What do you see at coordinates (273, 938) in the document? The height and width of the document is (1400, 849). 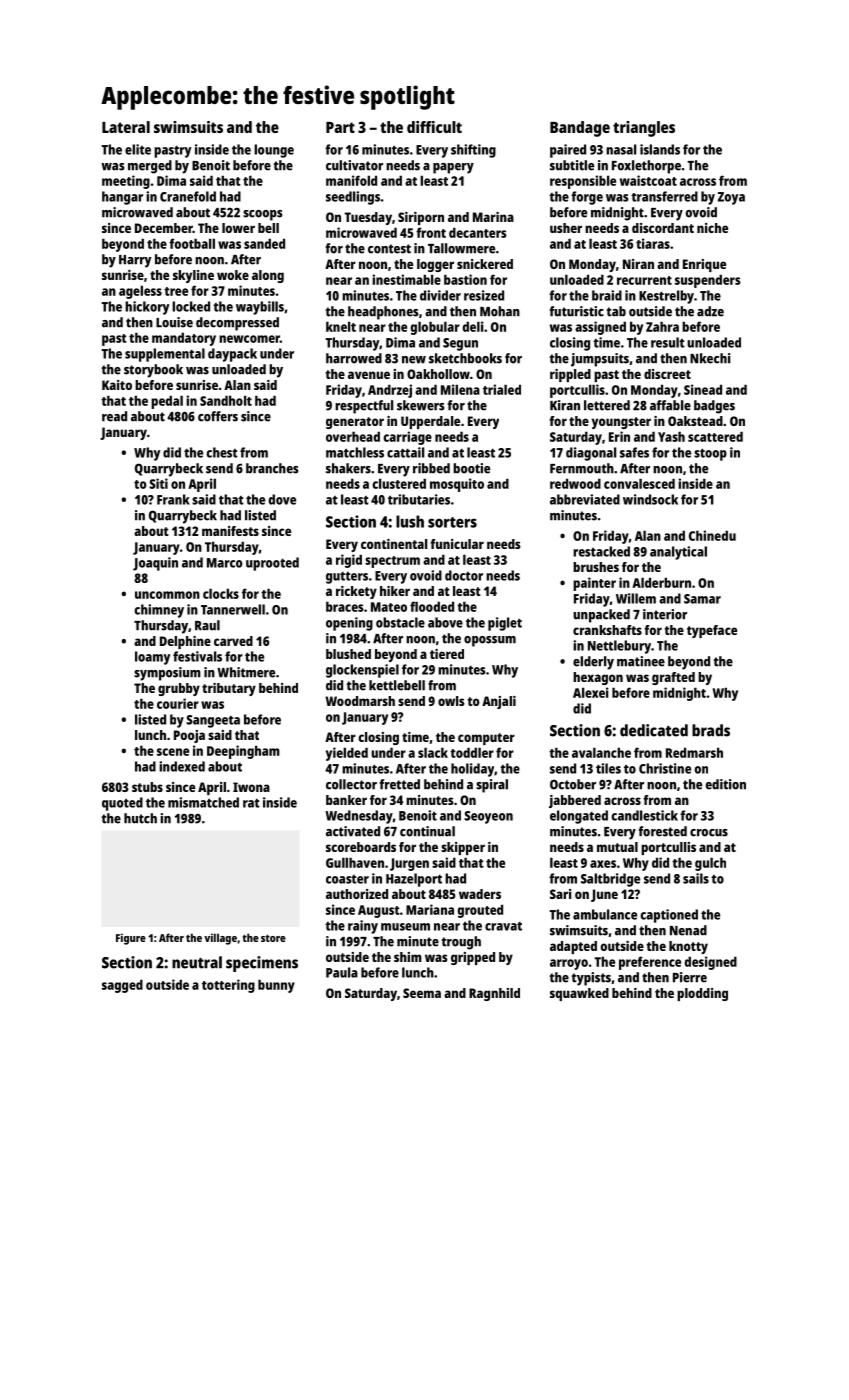 I see `store` at bounding box center [273, 938].
